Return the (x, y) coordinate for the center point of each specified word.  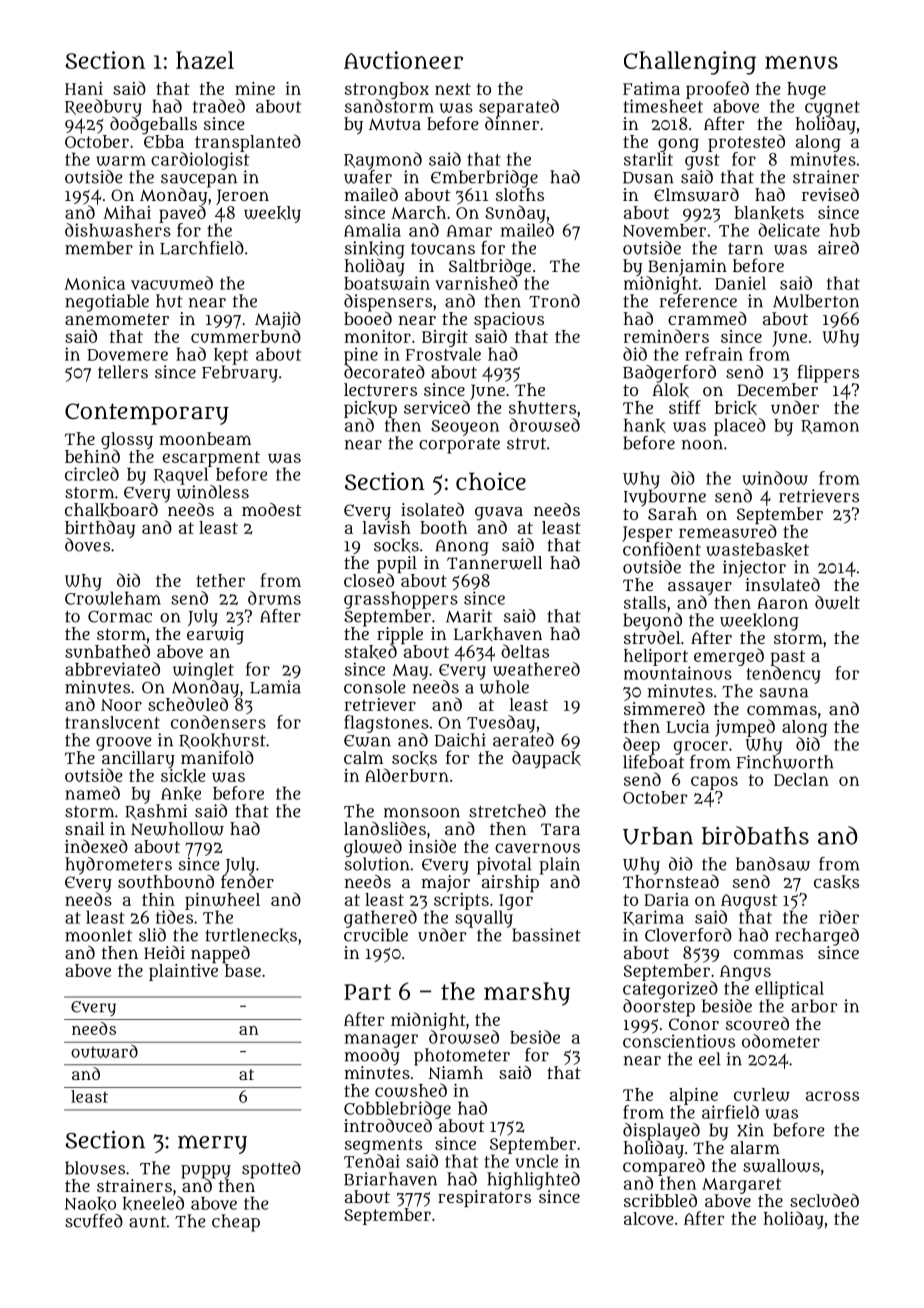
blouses (95, 1168)
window (775, 478)
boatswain (387, 283)
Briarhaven (390, 1179)
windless (213, 492)
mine (255, 88)
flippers (828, 374)
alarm (755, 1147)
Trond (554, 301)
